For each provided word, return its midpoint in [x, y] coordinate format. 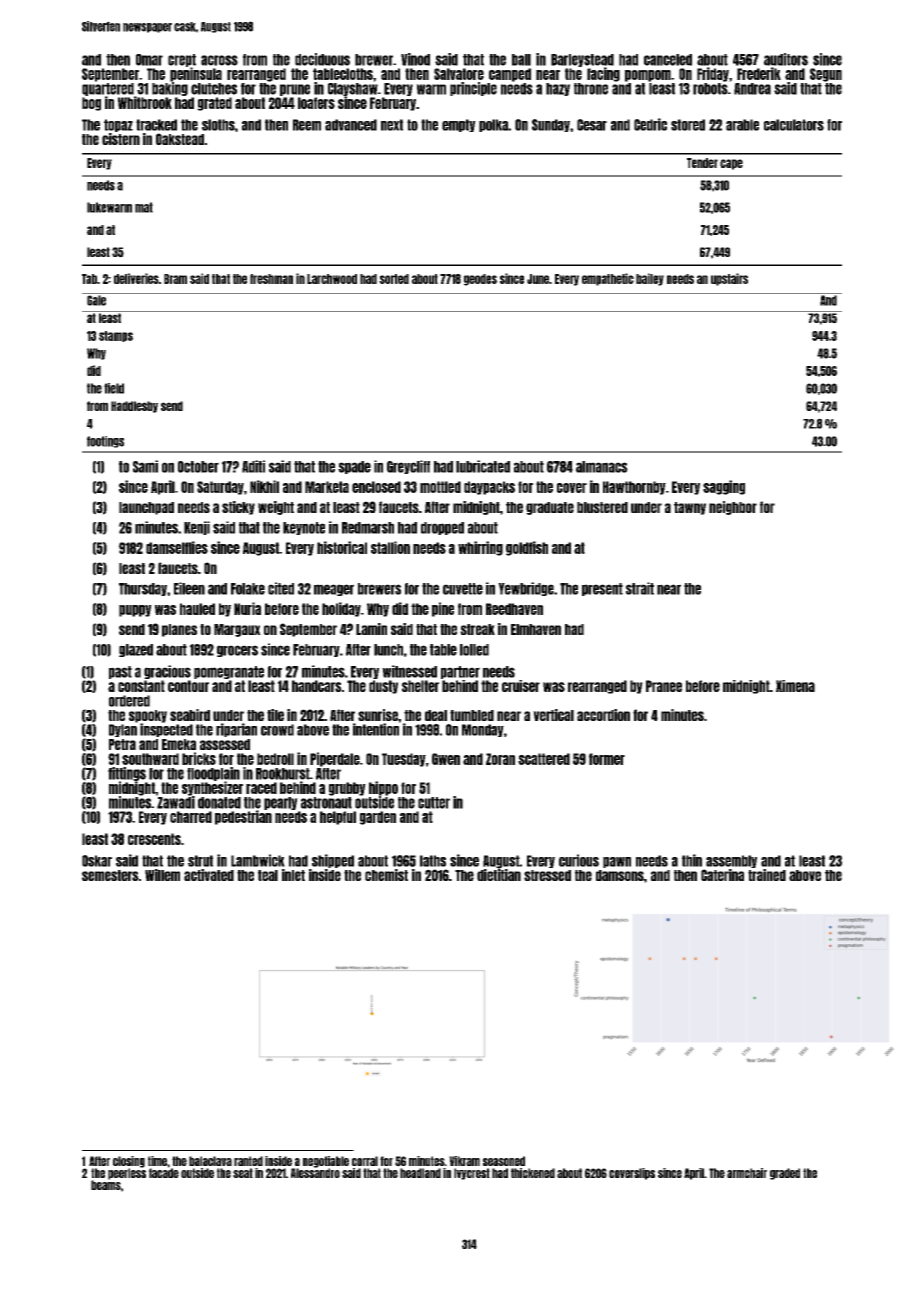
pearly [281, 803]
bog [91, 104]
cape [731, 164]
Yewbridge [526, 589]
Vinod [415, 59]
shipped [333, 861]
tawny [690, 508]
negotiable [326, 1162]
